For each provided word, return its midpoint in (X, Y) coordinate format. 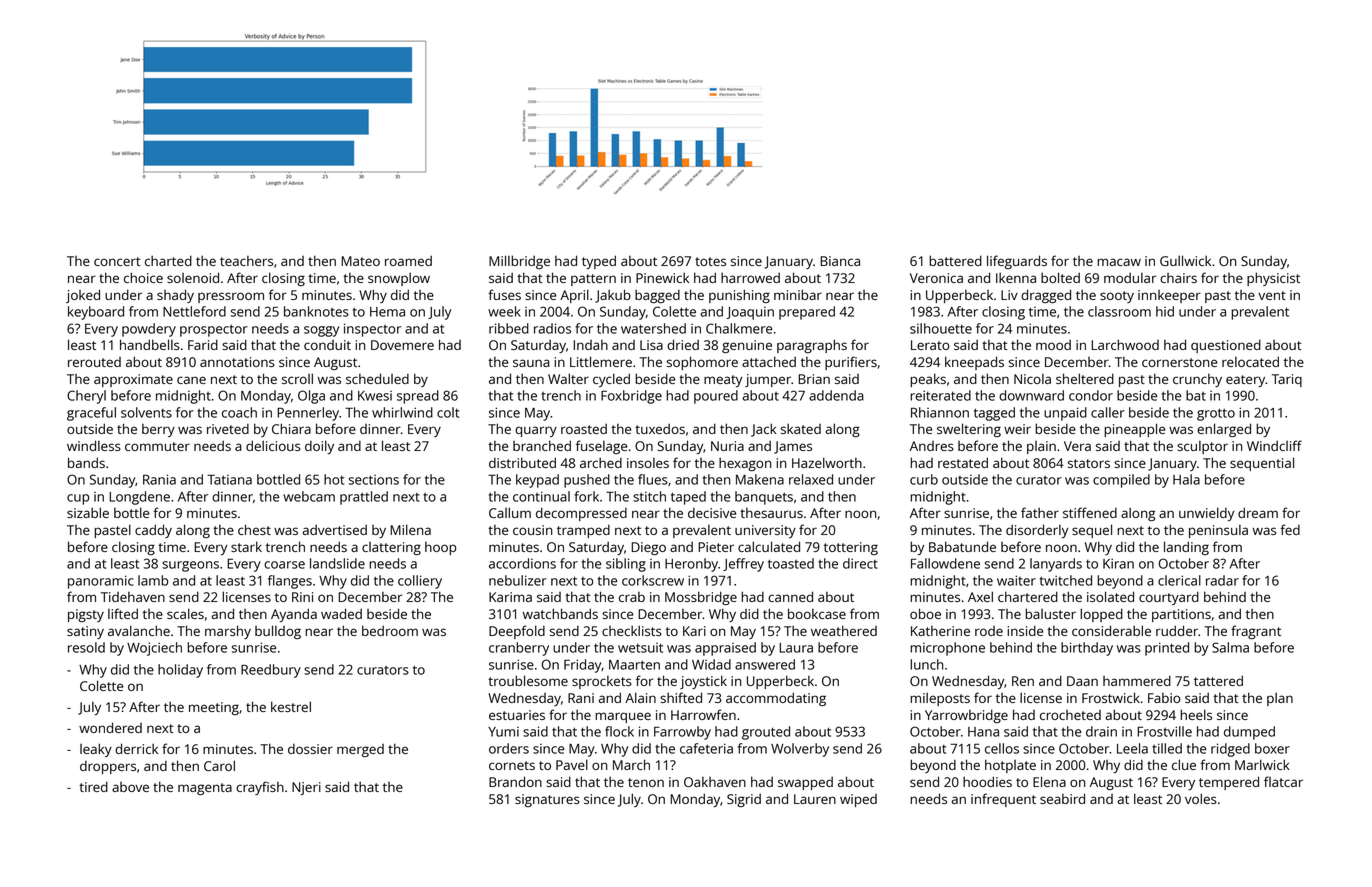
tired (93, 786)
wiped (858, 800)
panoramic (101, 582)
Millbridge (519, 262)
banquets (764, 498)
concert (117, 261)
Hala (1186, 479)
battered (955, 260)
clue (1184, 764)
